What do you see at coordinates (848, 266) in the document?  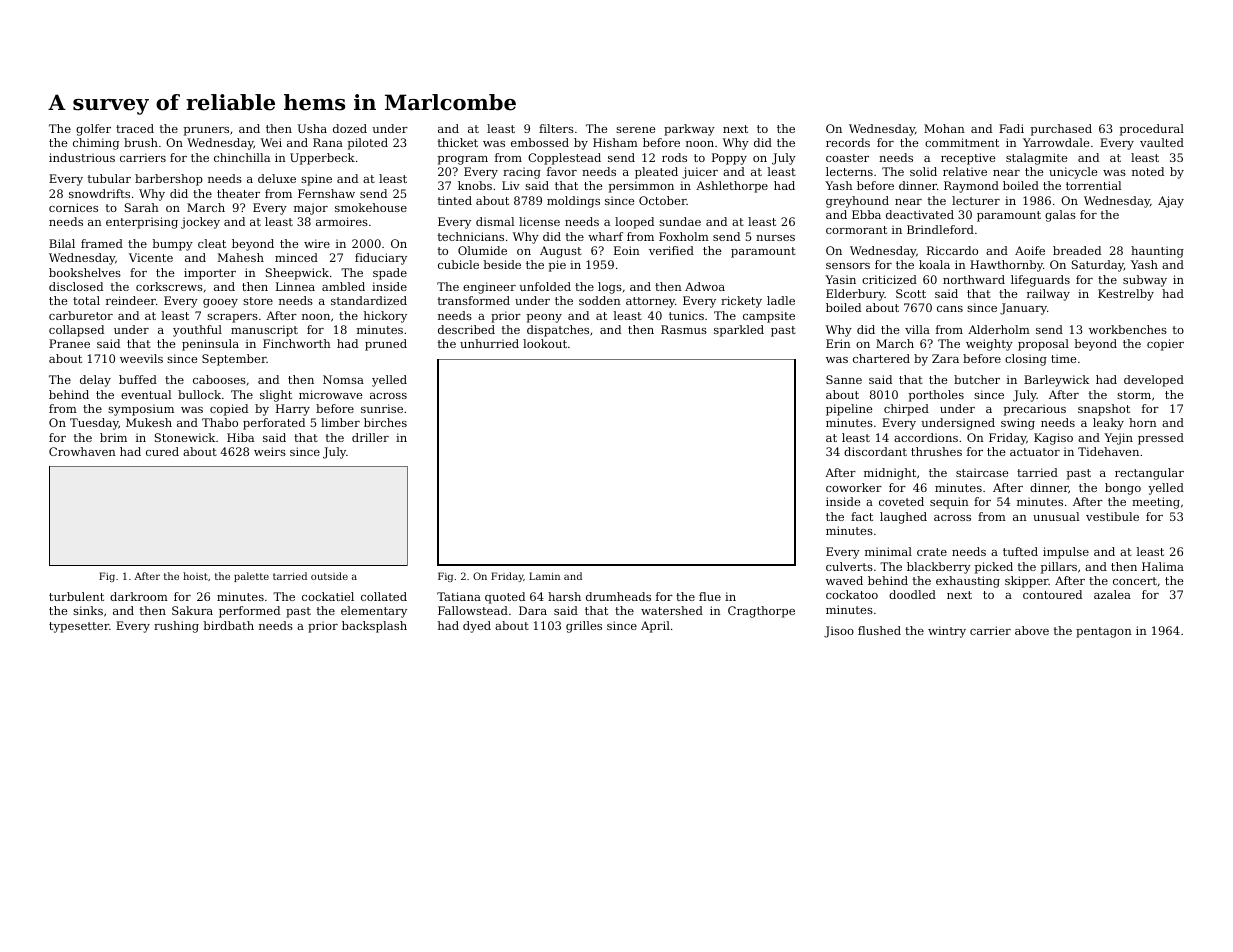 I see `sensors` at bounding box center [848, 266].
